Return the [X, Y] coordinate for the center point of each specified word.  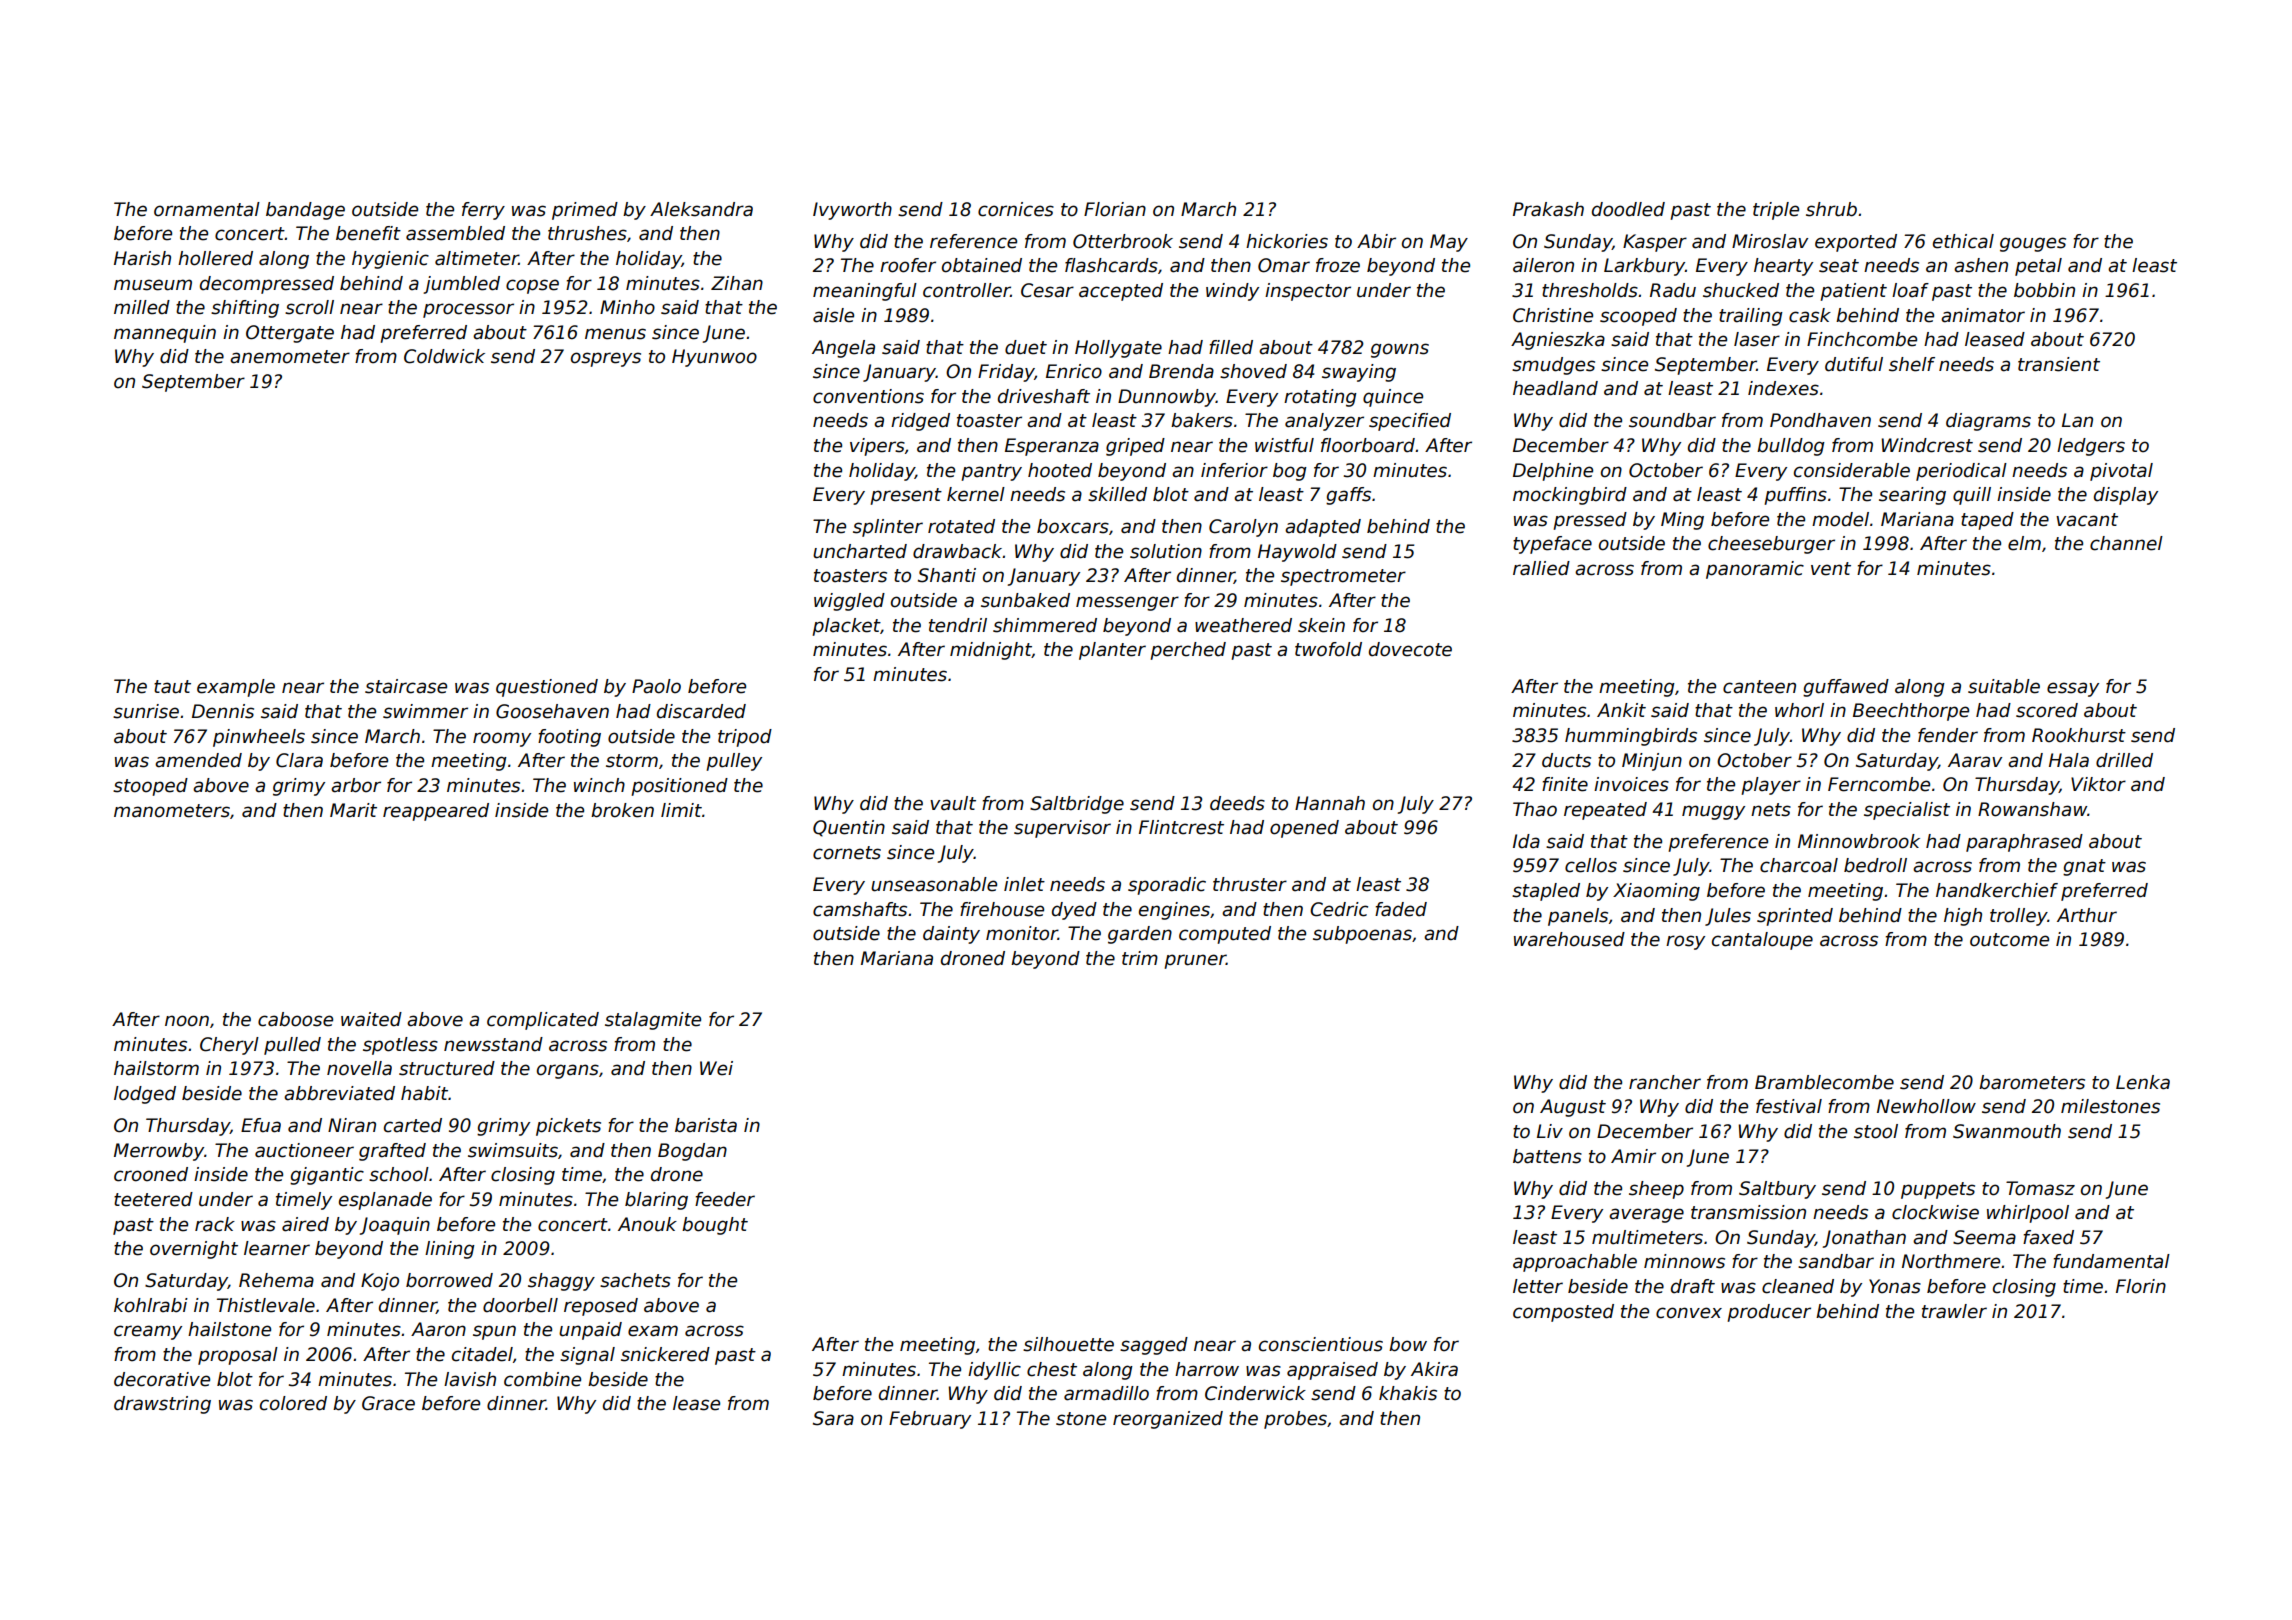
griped [1135, 447]
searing [1912, 496]
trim [1140, 958]
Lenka [2143, 1082]
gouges [2033, 244]
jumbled [461, 285]
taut [172, 687]
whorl [1799, 710]
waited [371, 1019]
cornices [1016, 209]
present [906, 496]
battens [1547, 1156]
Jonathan [1864, 1239]
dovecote [1410, 649]
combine [542, 1379]
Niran [352, 1125]
